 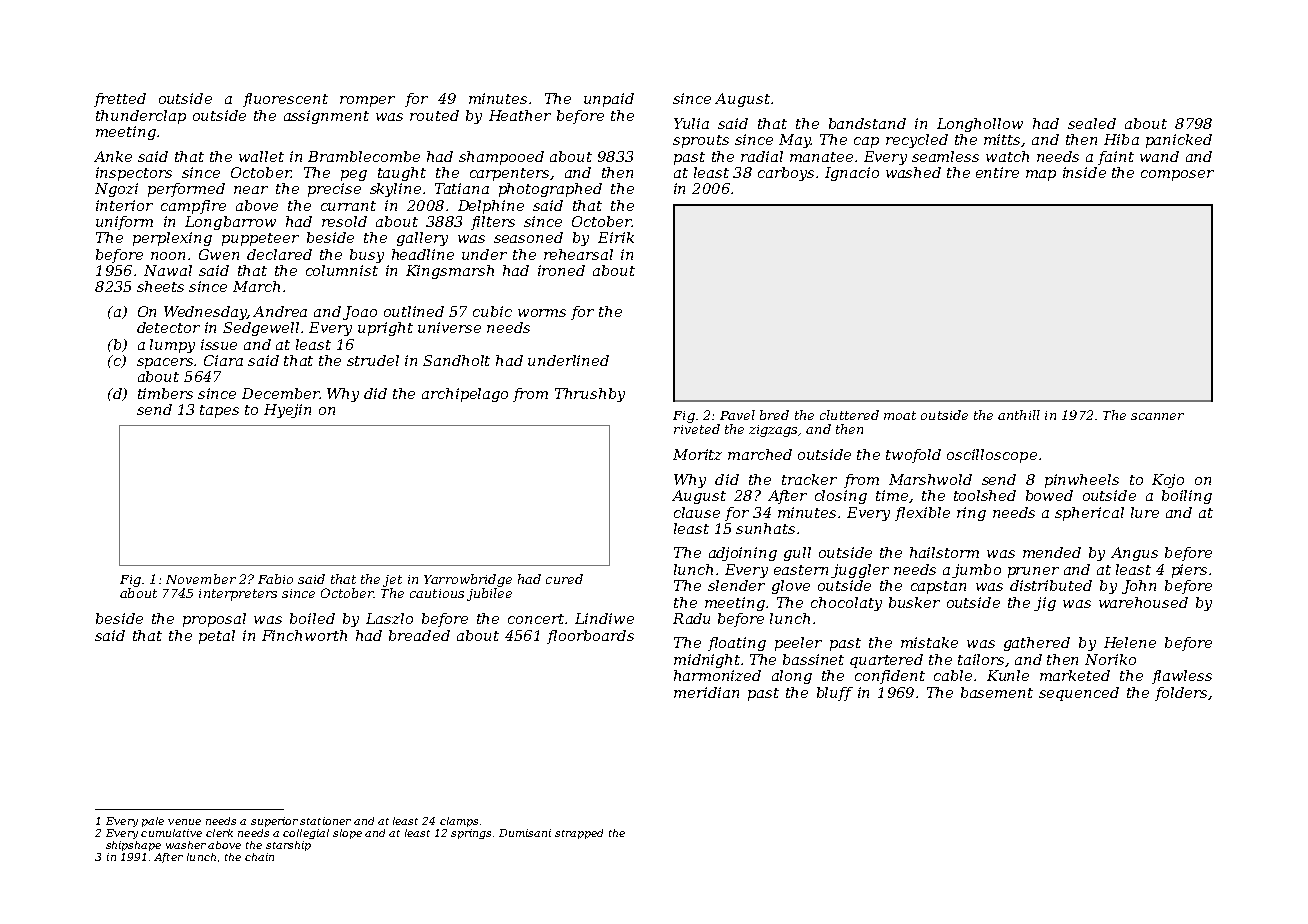 What do you see at coordinates (275, 579) in the screenshot?
I see `Fabio` at bounding box center [275, 579].
